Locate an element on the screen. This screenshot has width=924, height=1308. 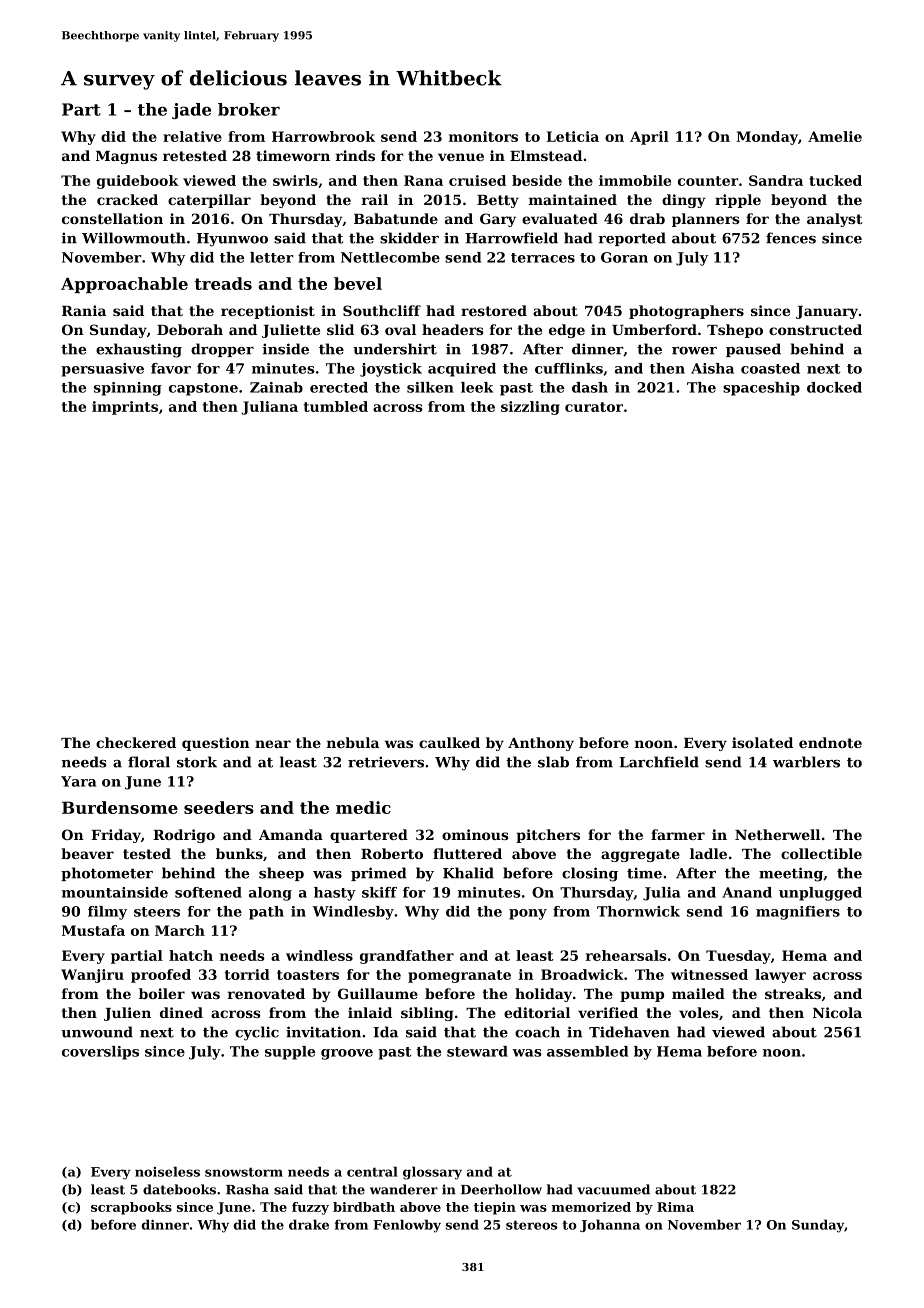
pump is located at coordinates (642, 996).
